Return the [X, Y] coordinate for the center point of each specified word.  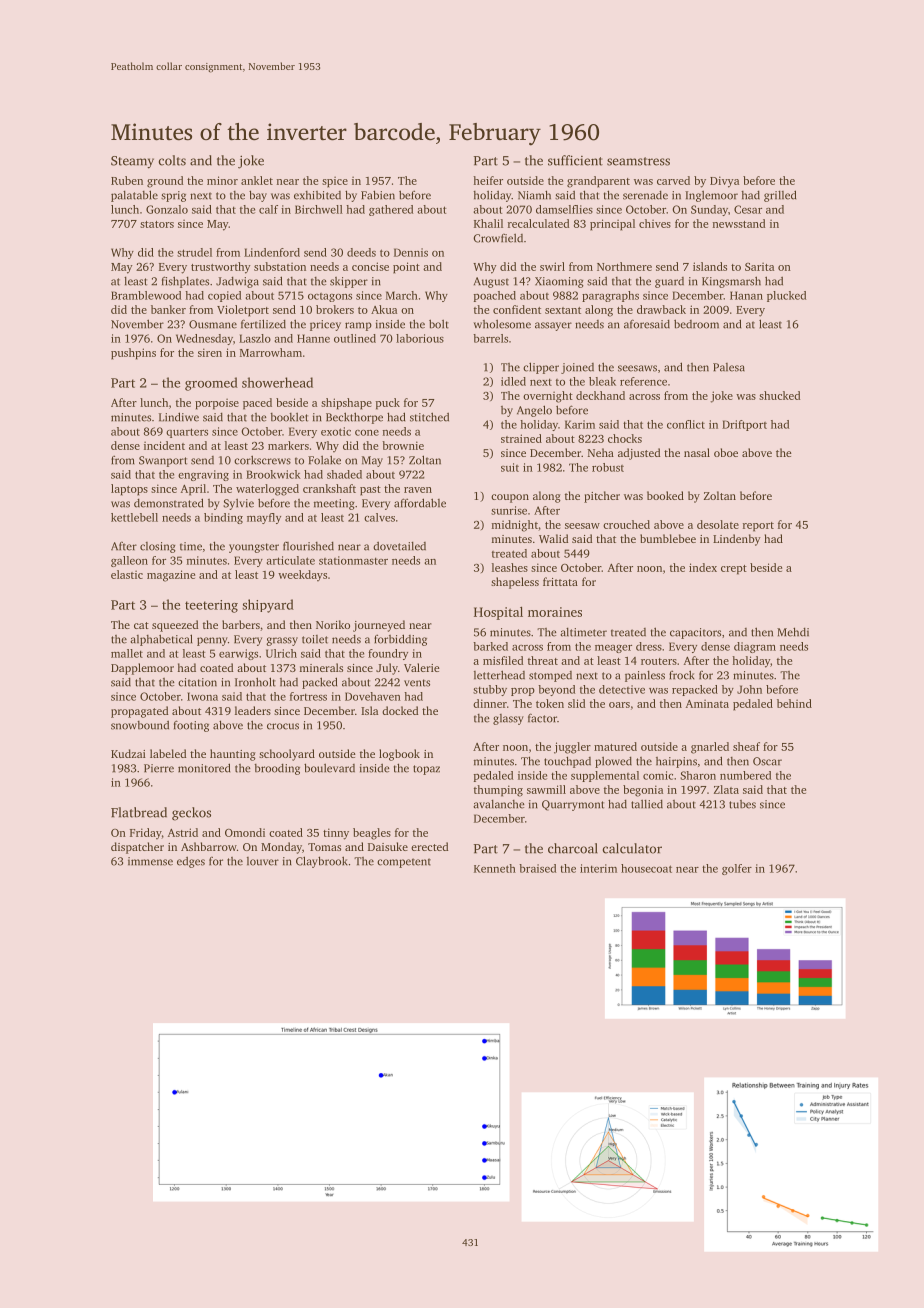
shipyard [268, 606]
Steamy [132, 162]
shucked [779, 395]
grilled [780, 196]
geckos [191, 814]
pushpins [133, 354]
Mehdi [793, 632]
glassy [508, 719]
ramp [358, 326]
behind [794, 703]
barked [490, 646]
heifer [488, 180]
